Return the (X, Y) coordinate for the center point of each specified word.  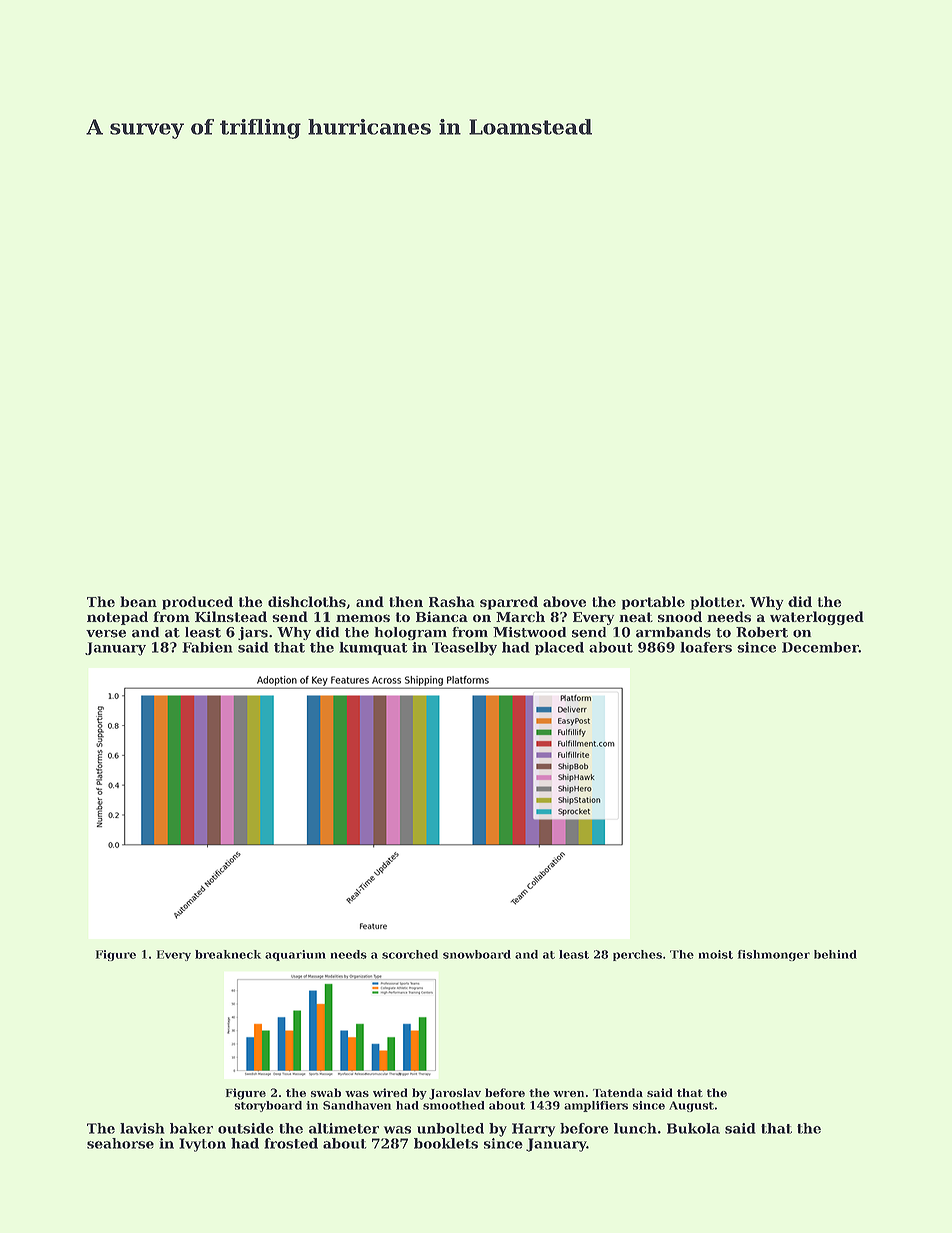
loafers (706, 647)
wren (568, 1094)
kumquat (373, 648)
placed (559, 648)
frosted (291, 1143)
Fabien (207, 647)
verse (106, 634)
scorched (410, 954)
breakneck (228, 954)
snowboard (477, 954)
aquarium (295, 955)
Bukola (693, 1128)
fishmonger (774, 955)
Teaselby (464, 649)
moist (716, 954)
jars (253, 633)
